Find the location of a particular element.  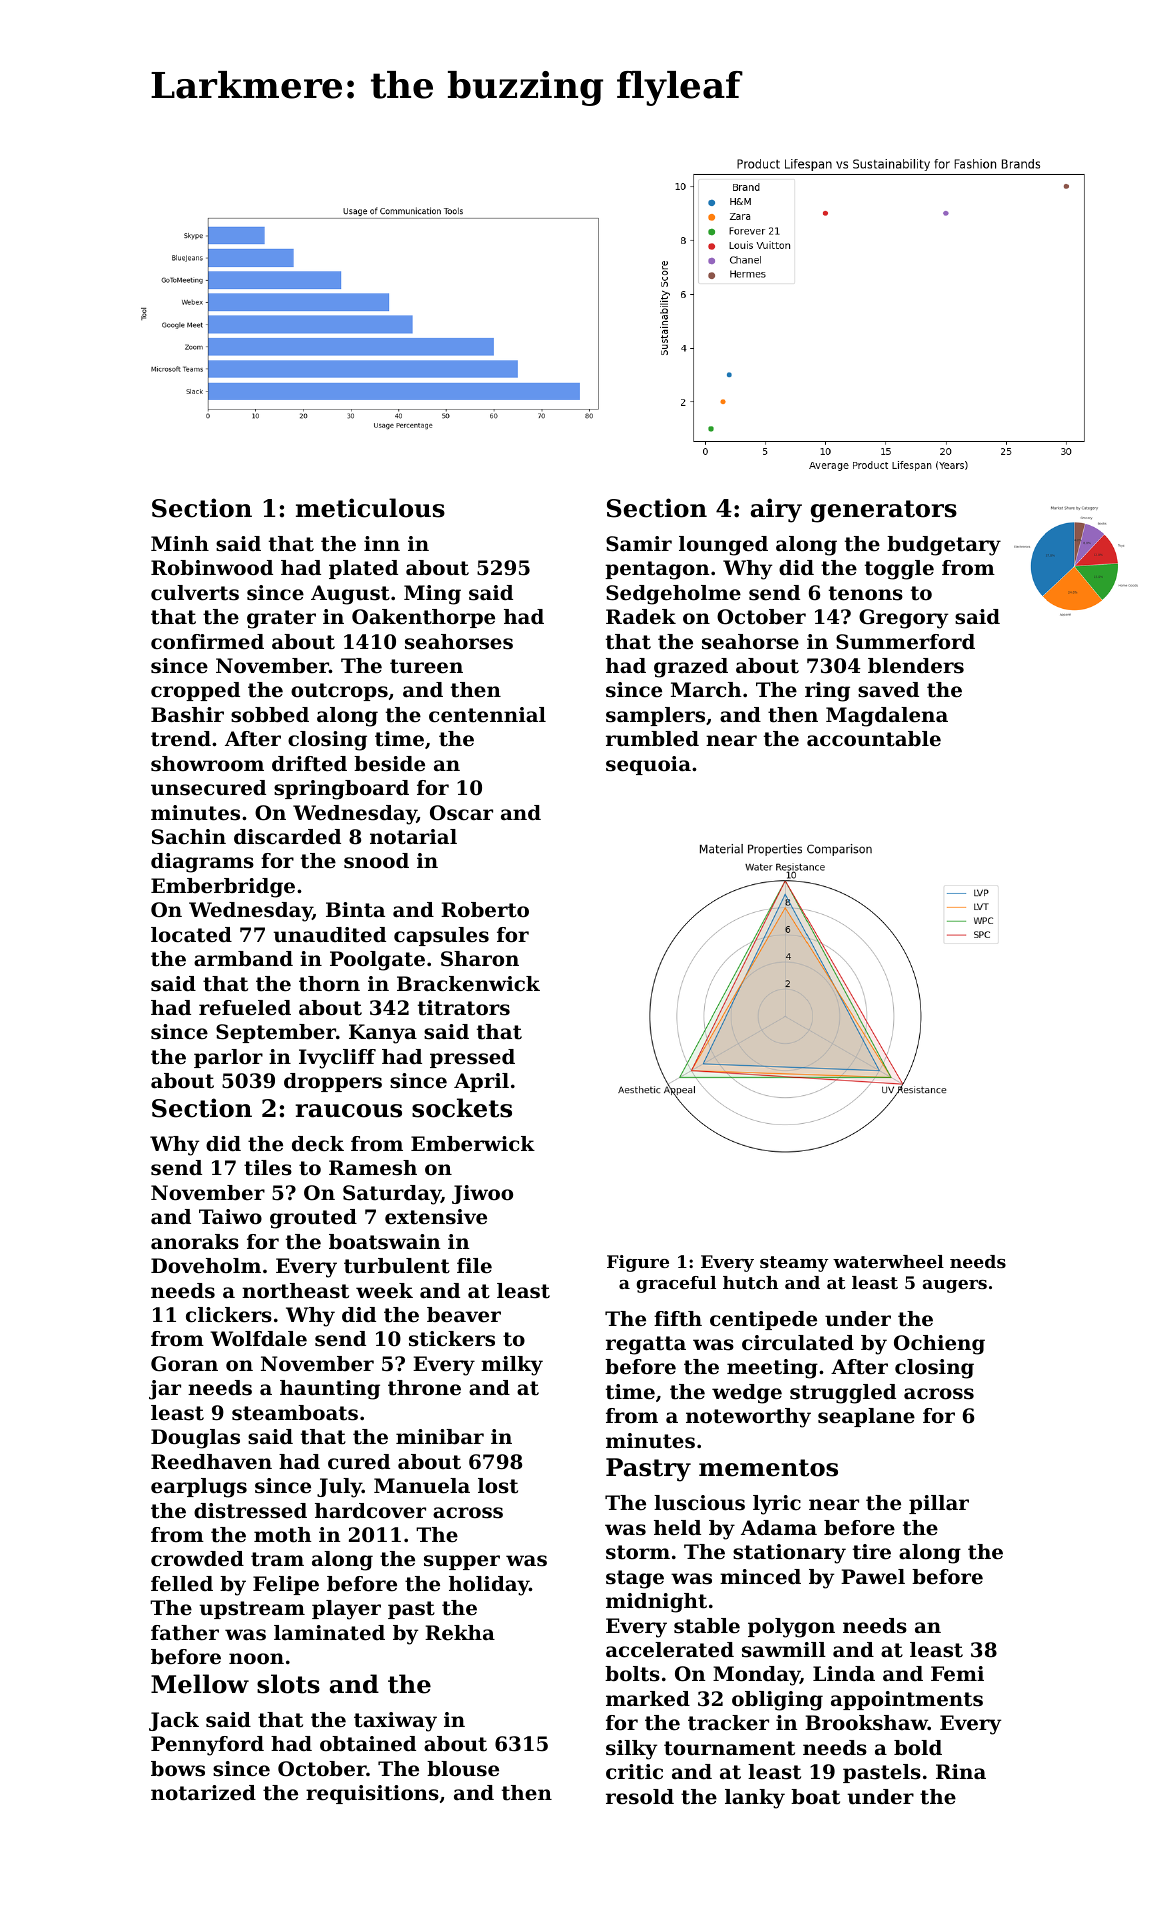

throne is located at coordinates (424, 1388).
